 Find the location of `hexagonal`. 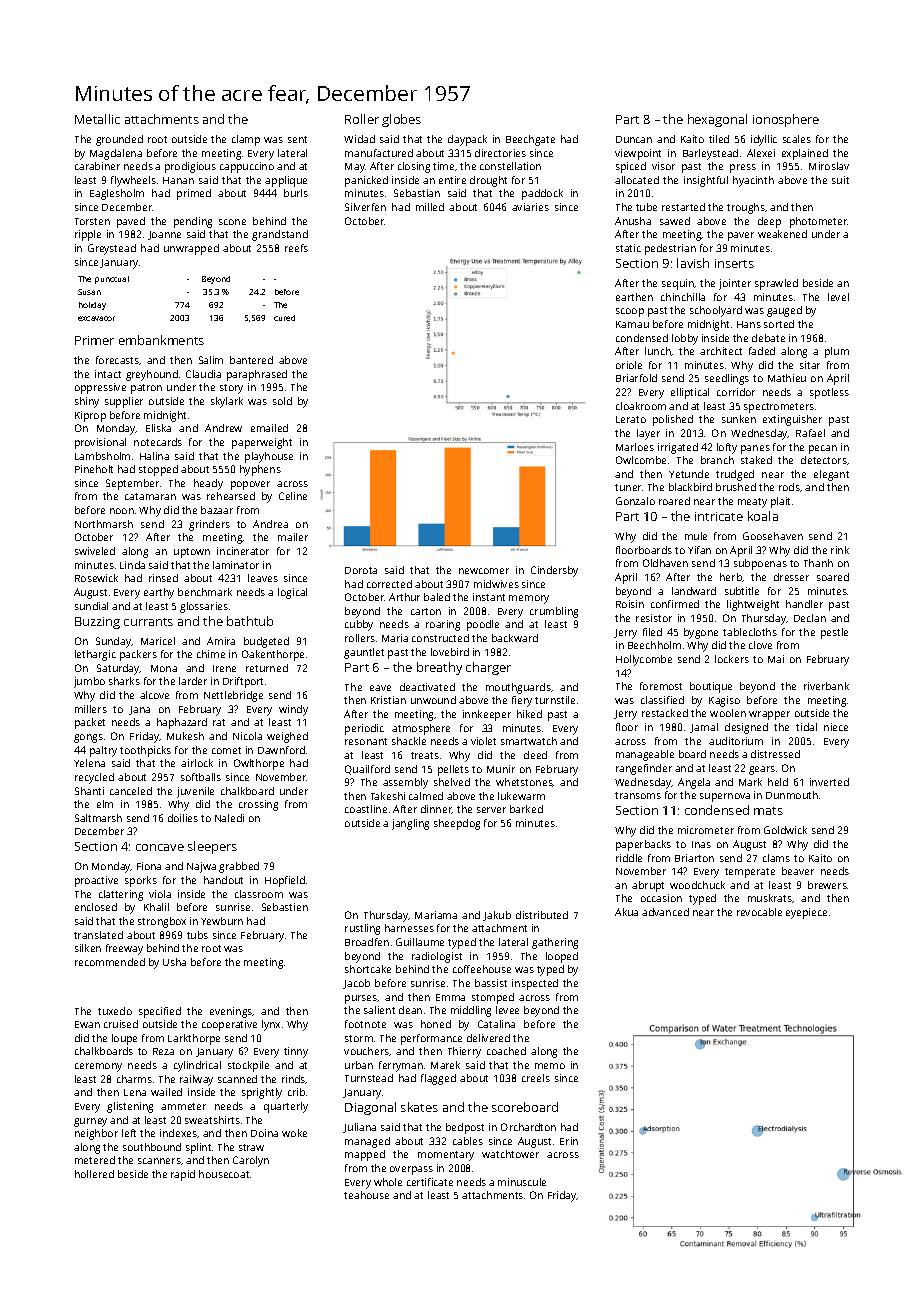

hexagonal is located at coordinates (717, 120).
